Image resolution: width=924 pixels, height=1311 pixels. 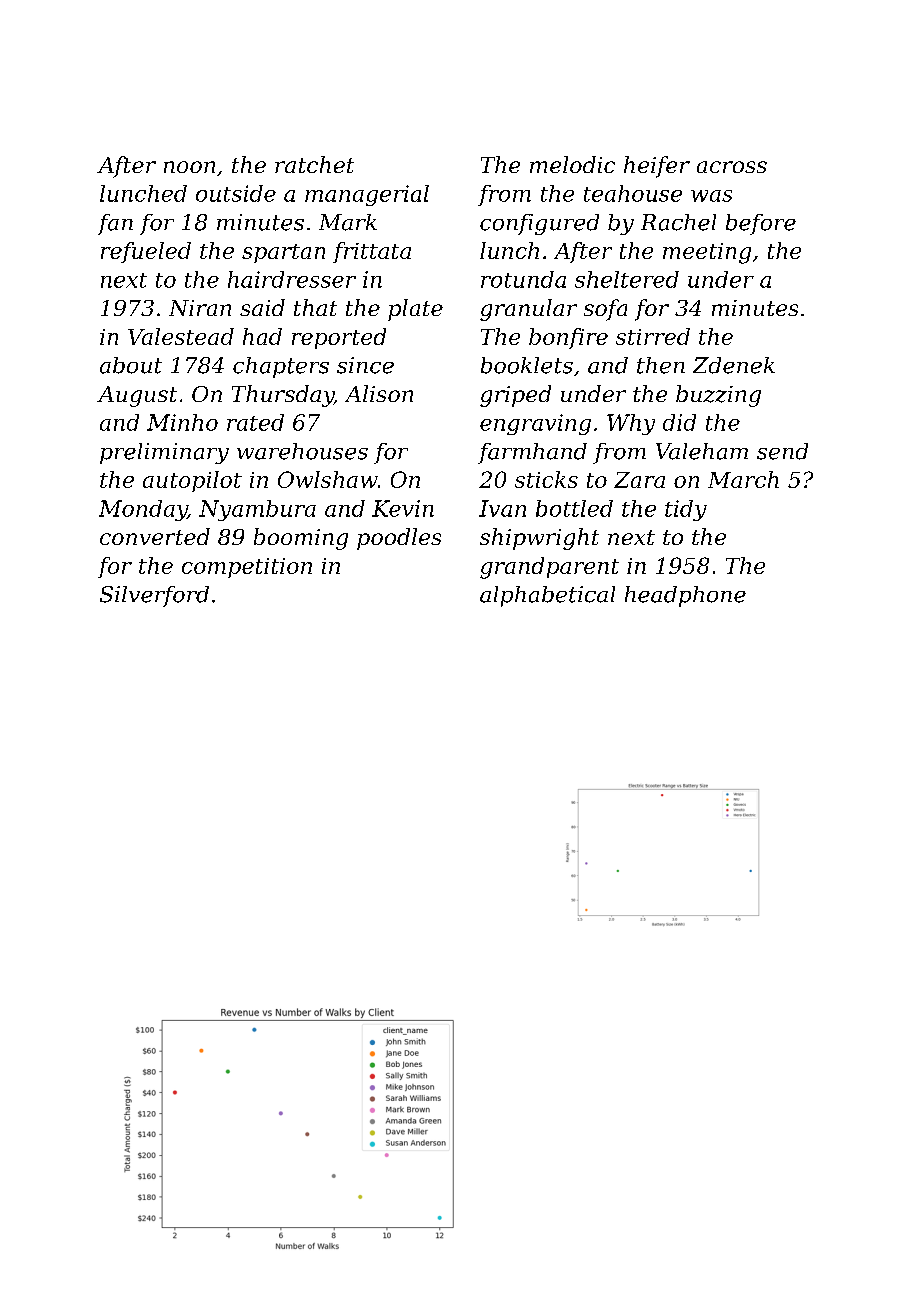 I want to click on Zara, so click(x=639, y=480).
